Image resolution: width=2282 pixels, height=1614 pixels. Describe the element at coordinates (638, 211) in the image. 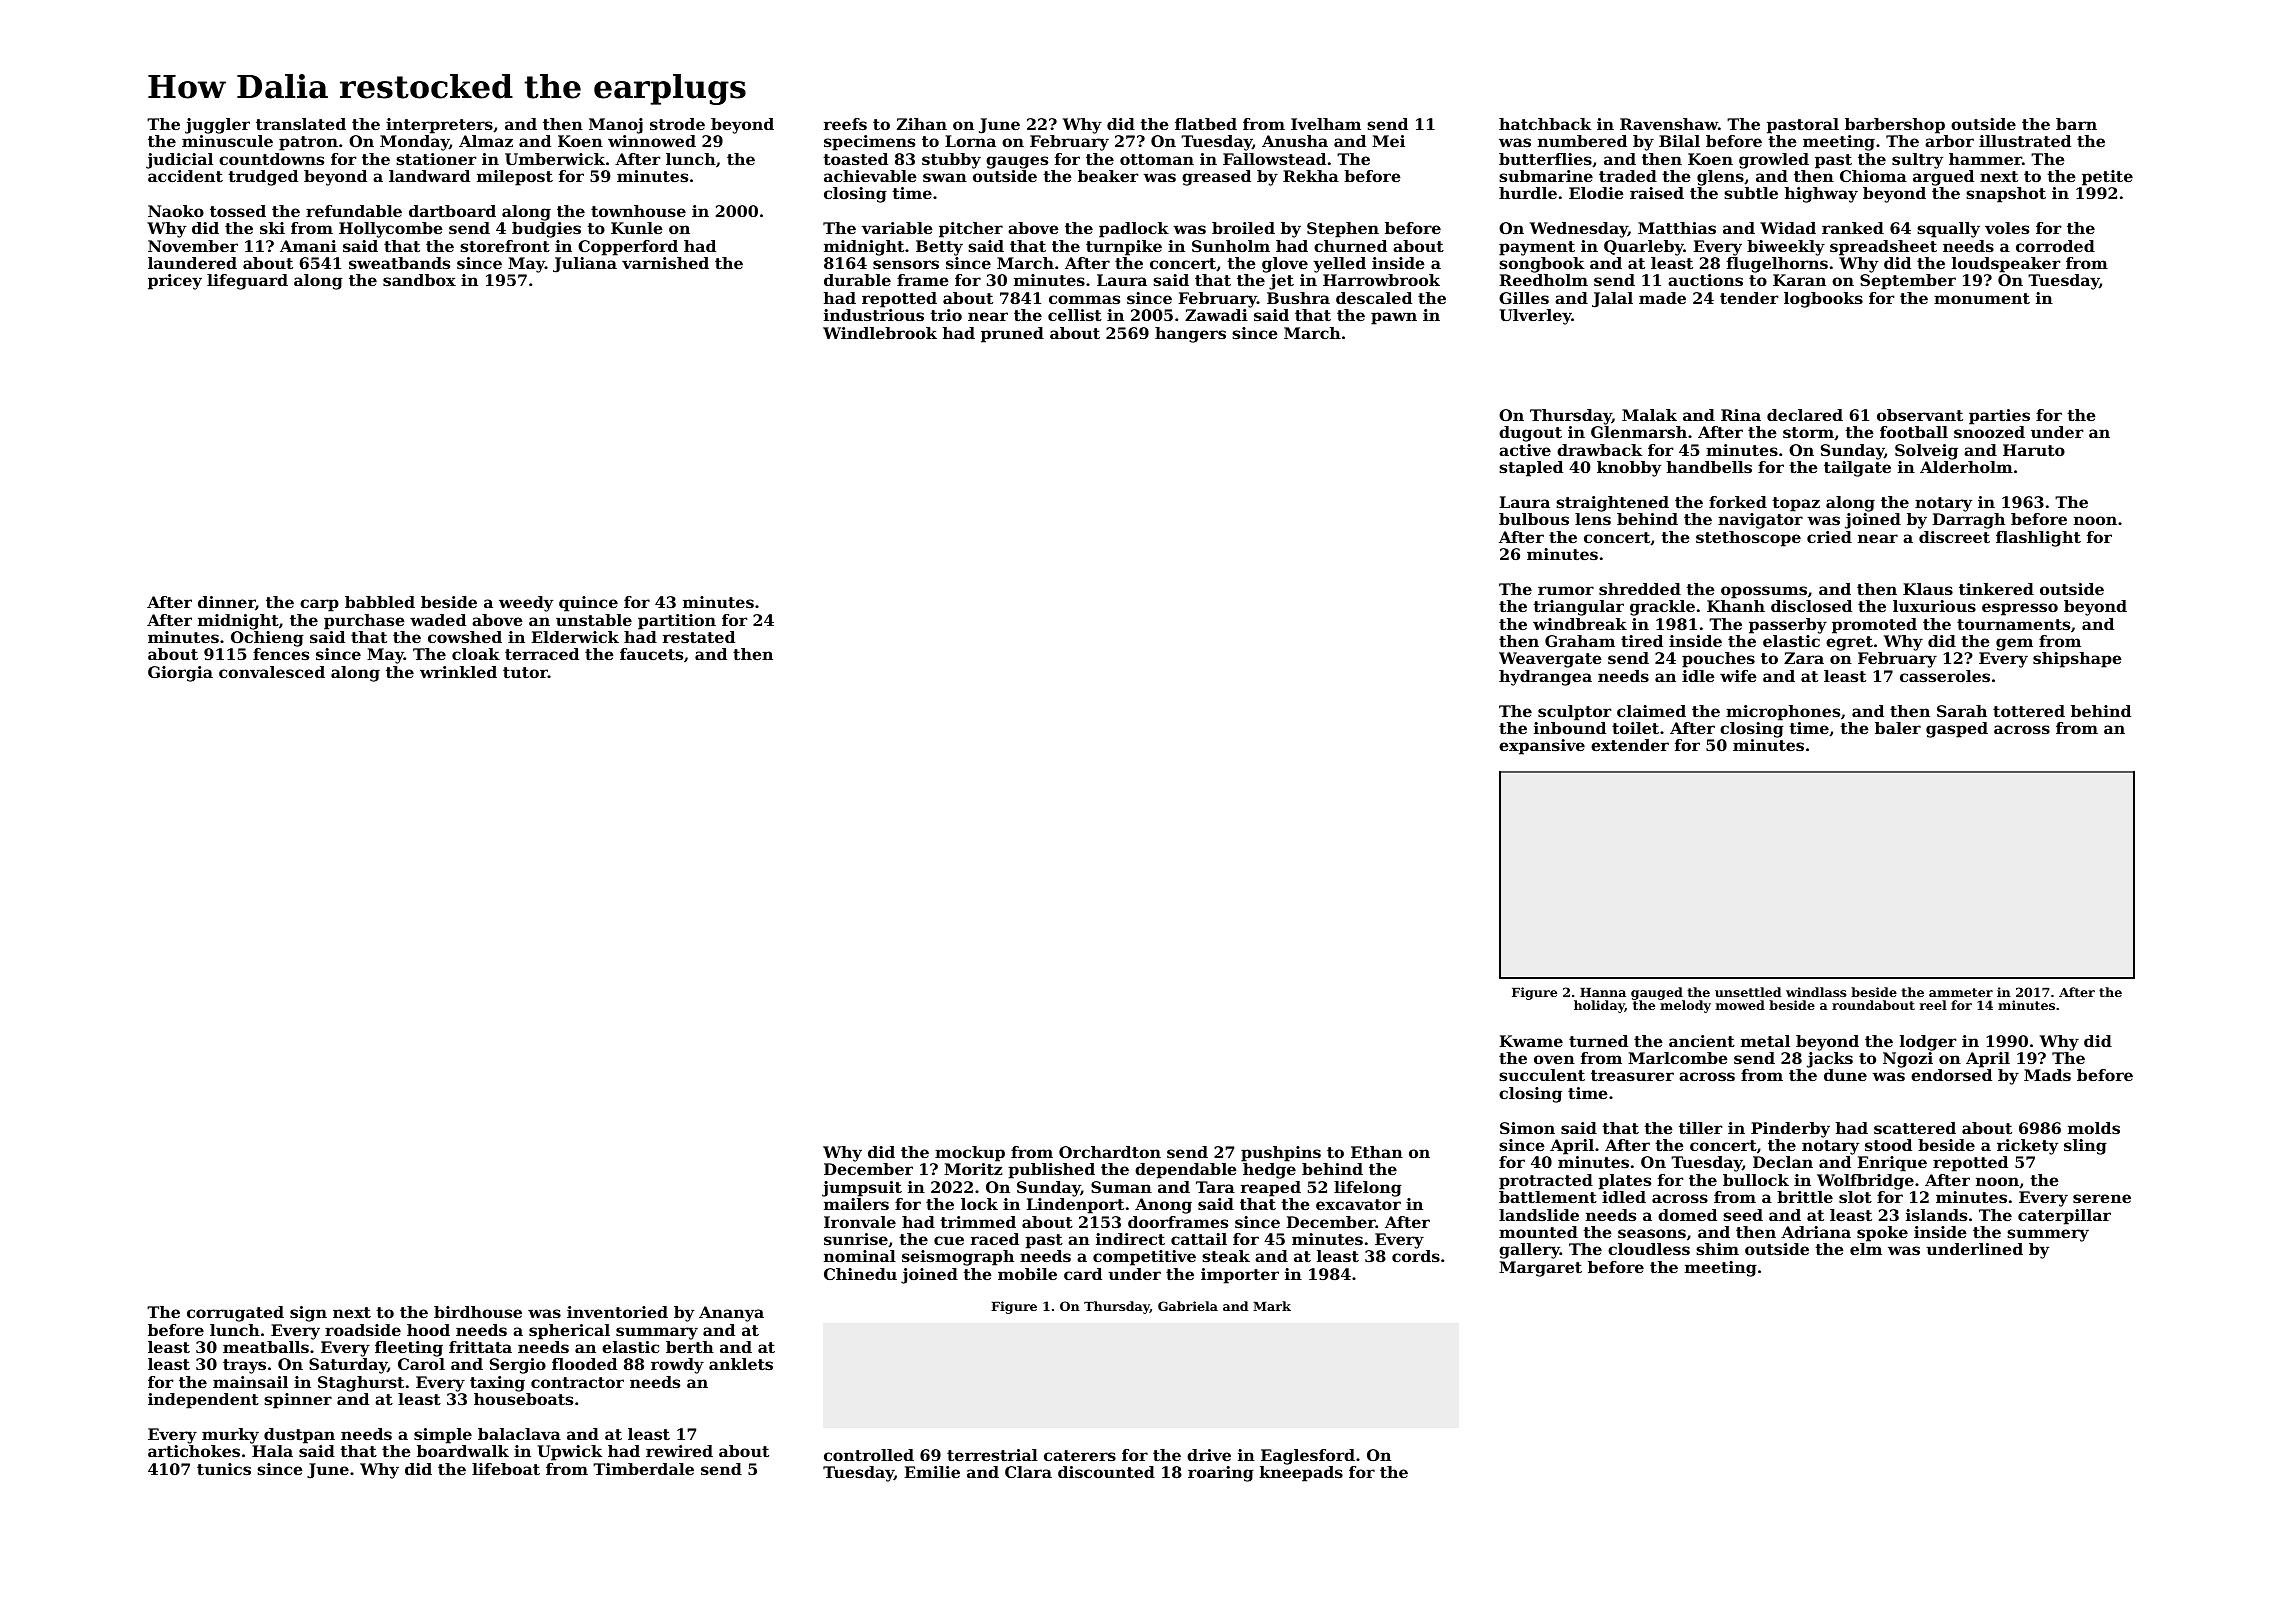

I see `townhouse` at that location.
